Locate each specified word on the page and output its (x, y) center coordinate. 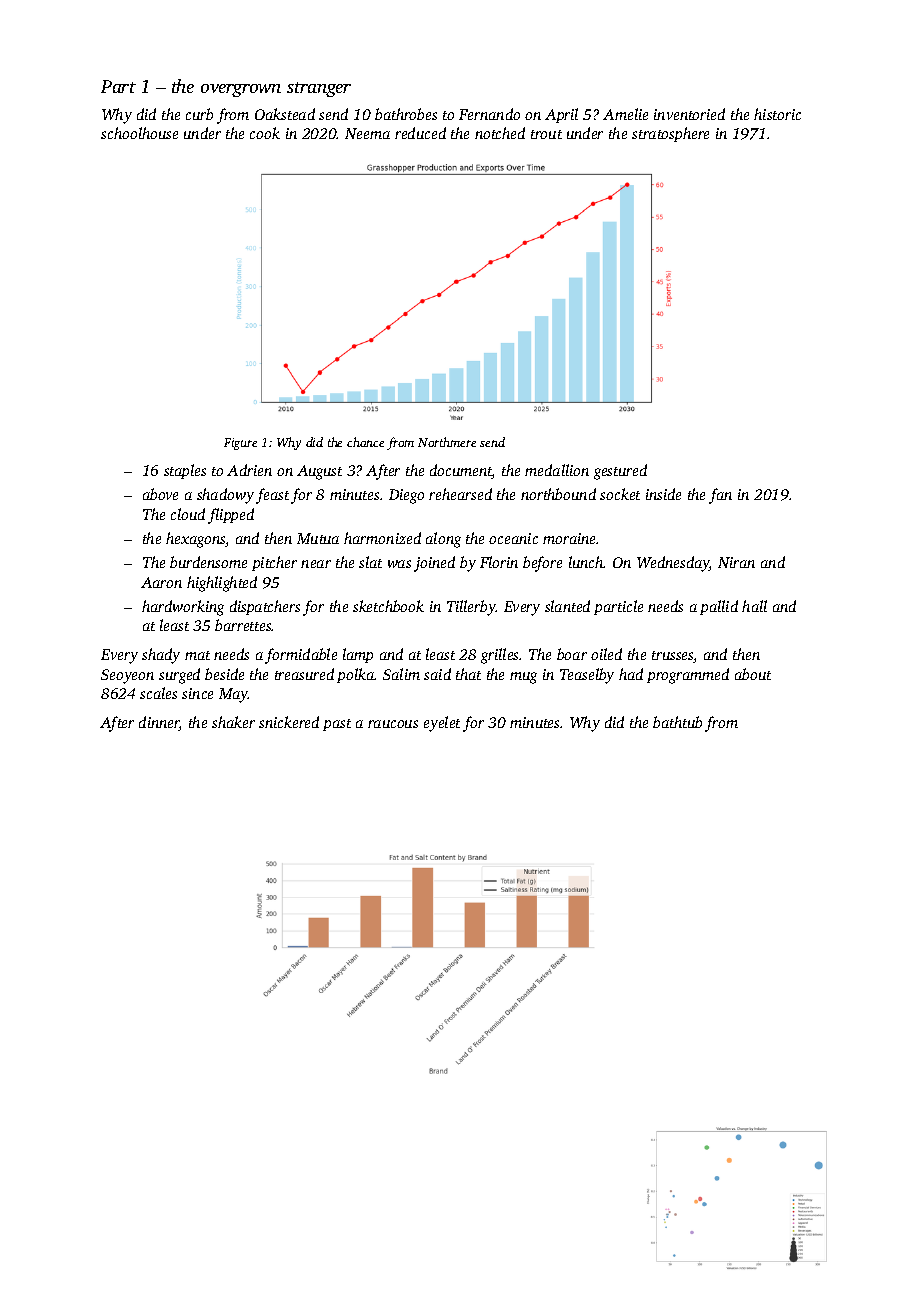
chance (365, 442)
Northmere (447, 442)
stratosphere (670, 134)
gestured (620, 472)
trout (546, 134)
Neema (367, 133)
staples (185, 471)
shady (161, 656)
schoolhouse (139, 133)
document (461, 471)
